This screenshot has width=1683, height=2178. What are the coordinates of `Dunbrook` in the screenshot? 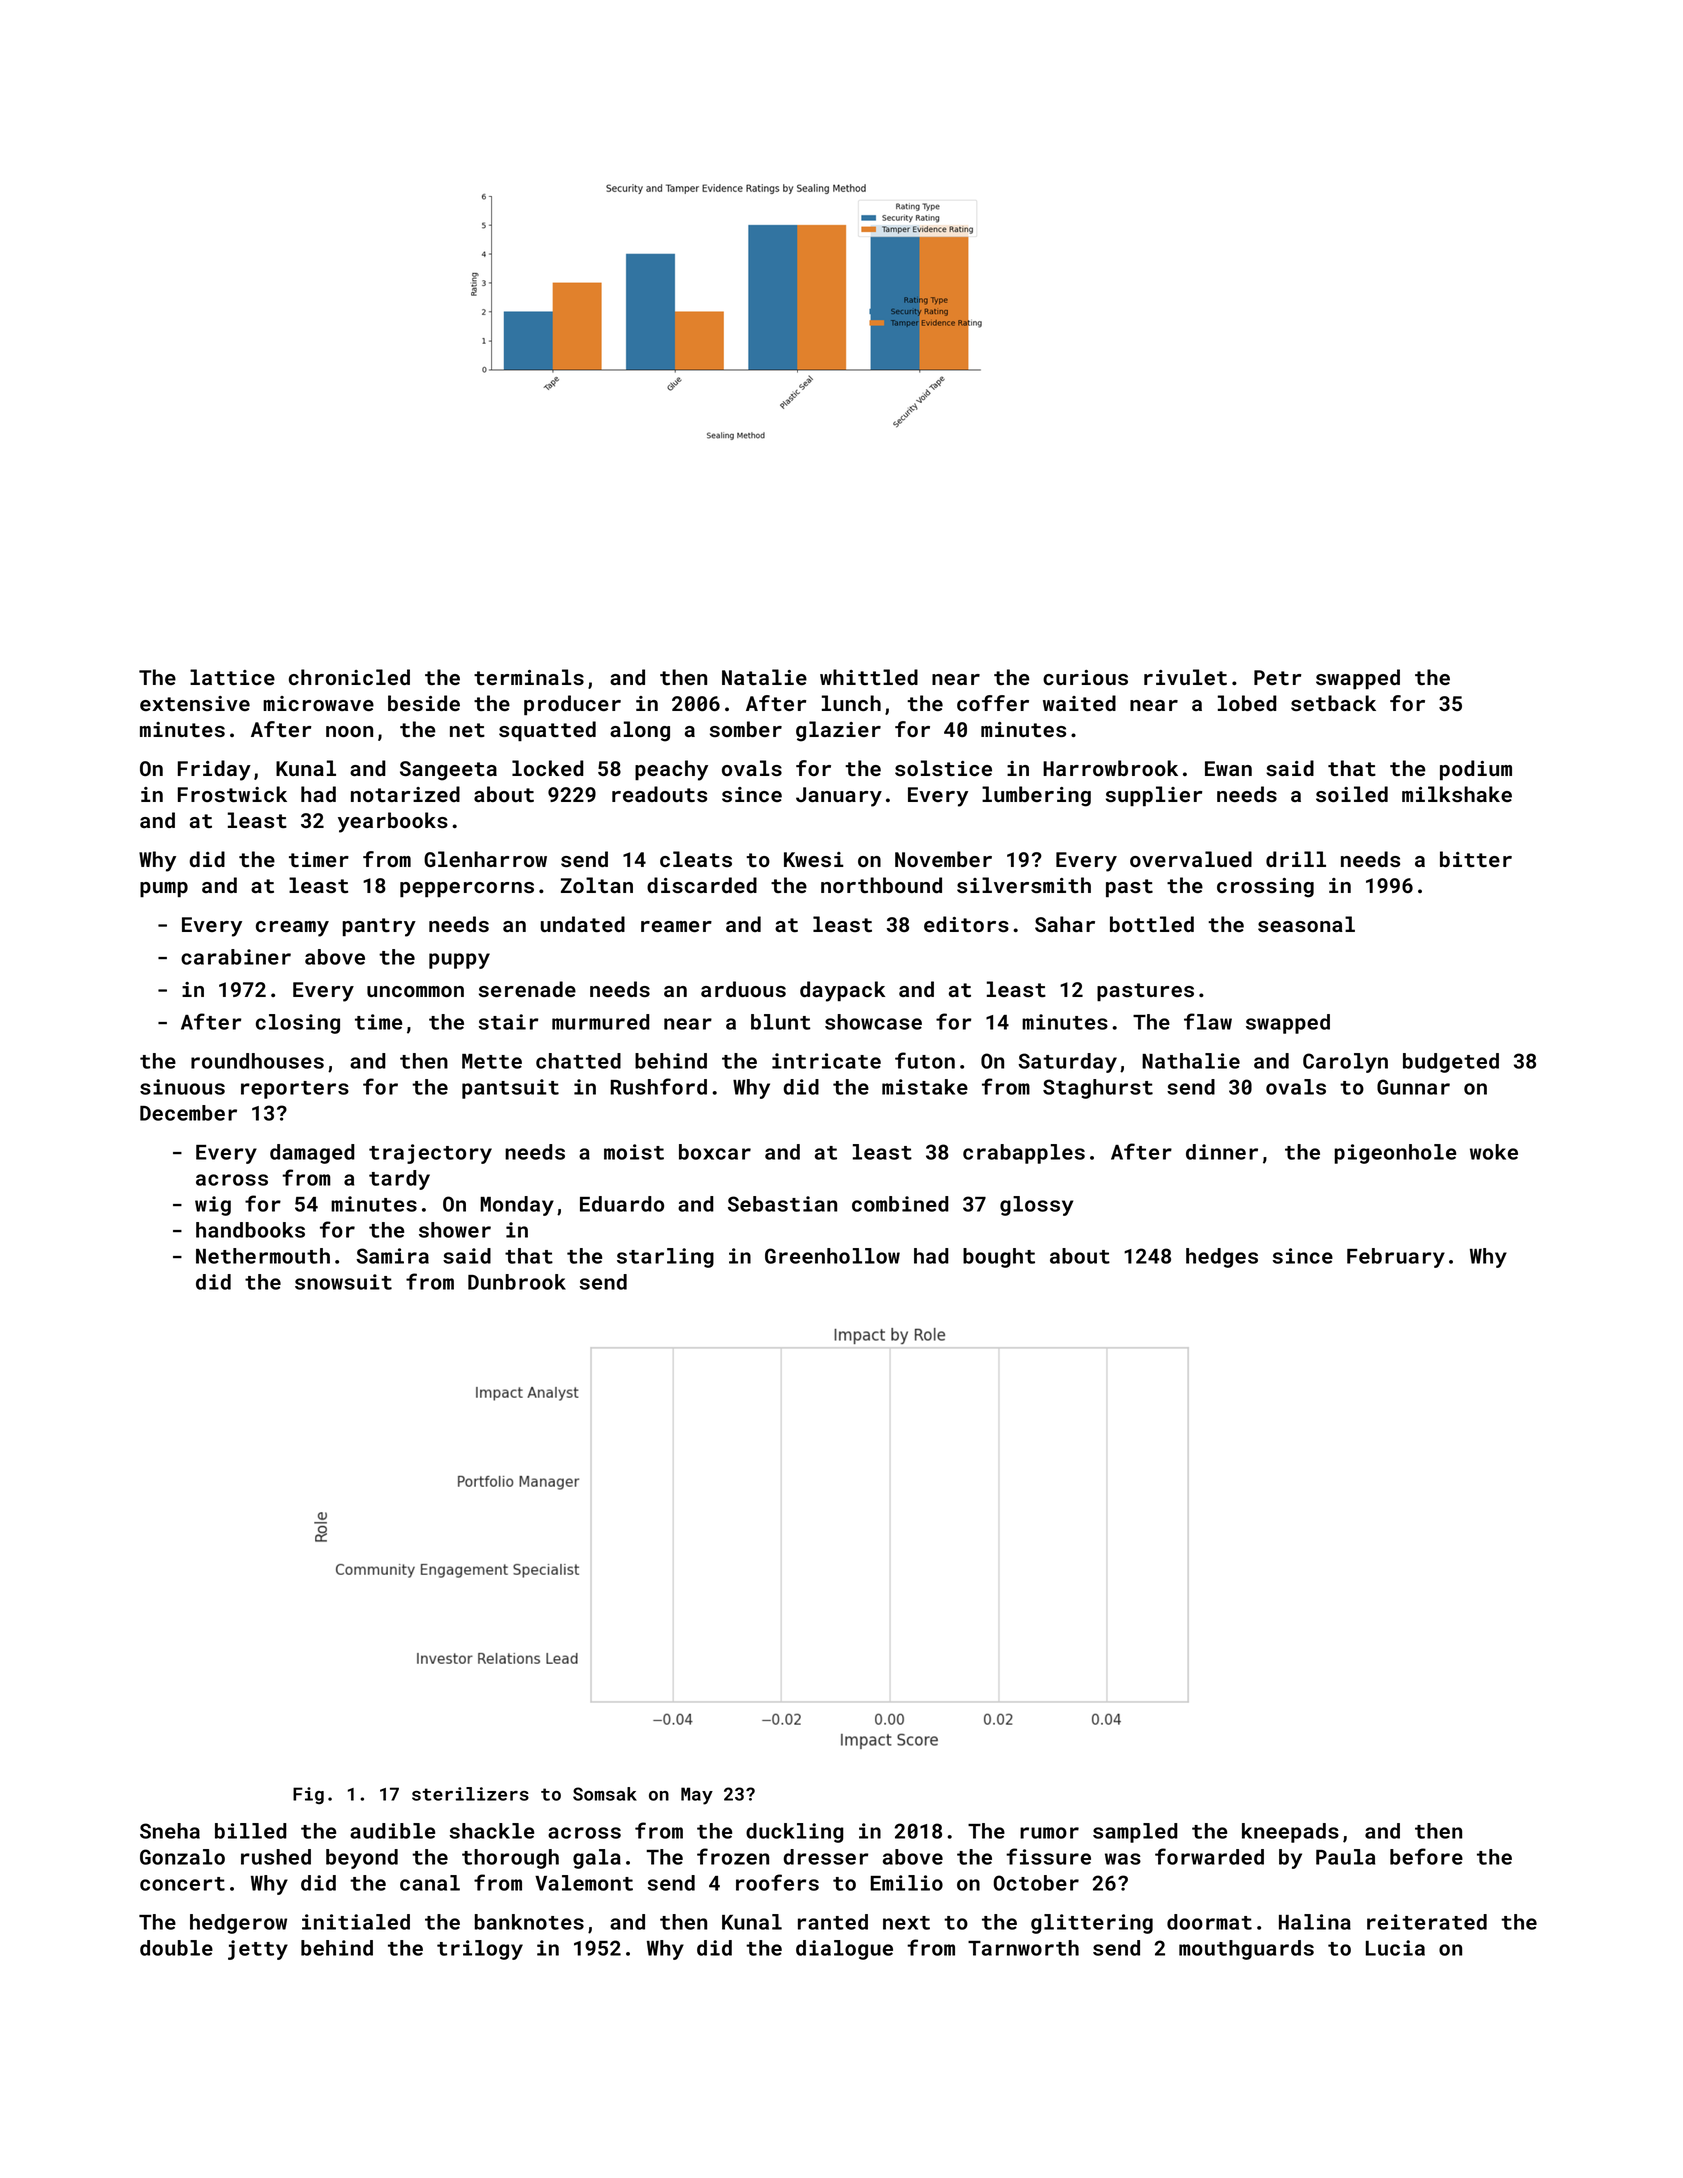 It's located at (517, 1282).
